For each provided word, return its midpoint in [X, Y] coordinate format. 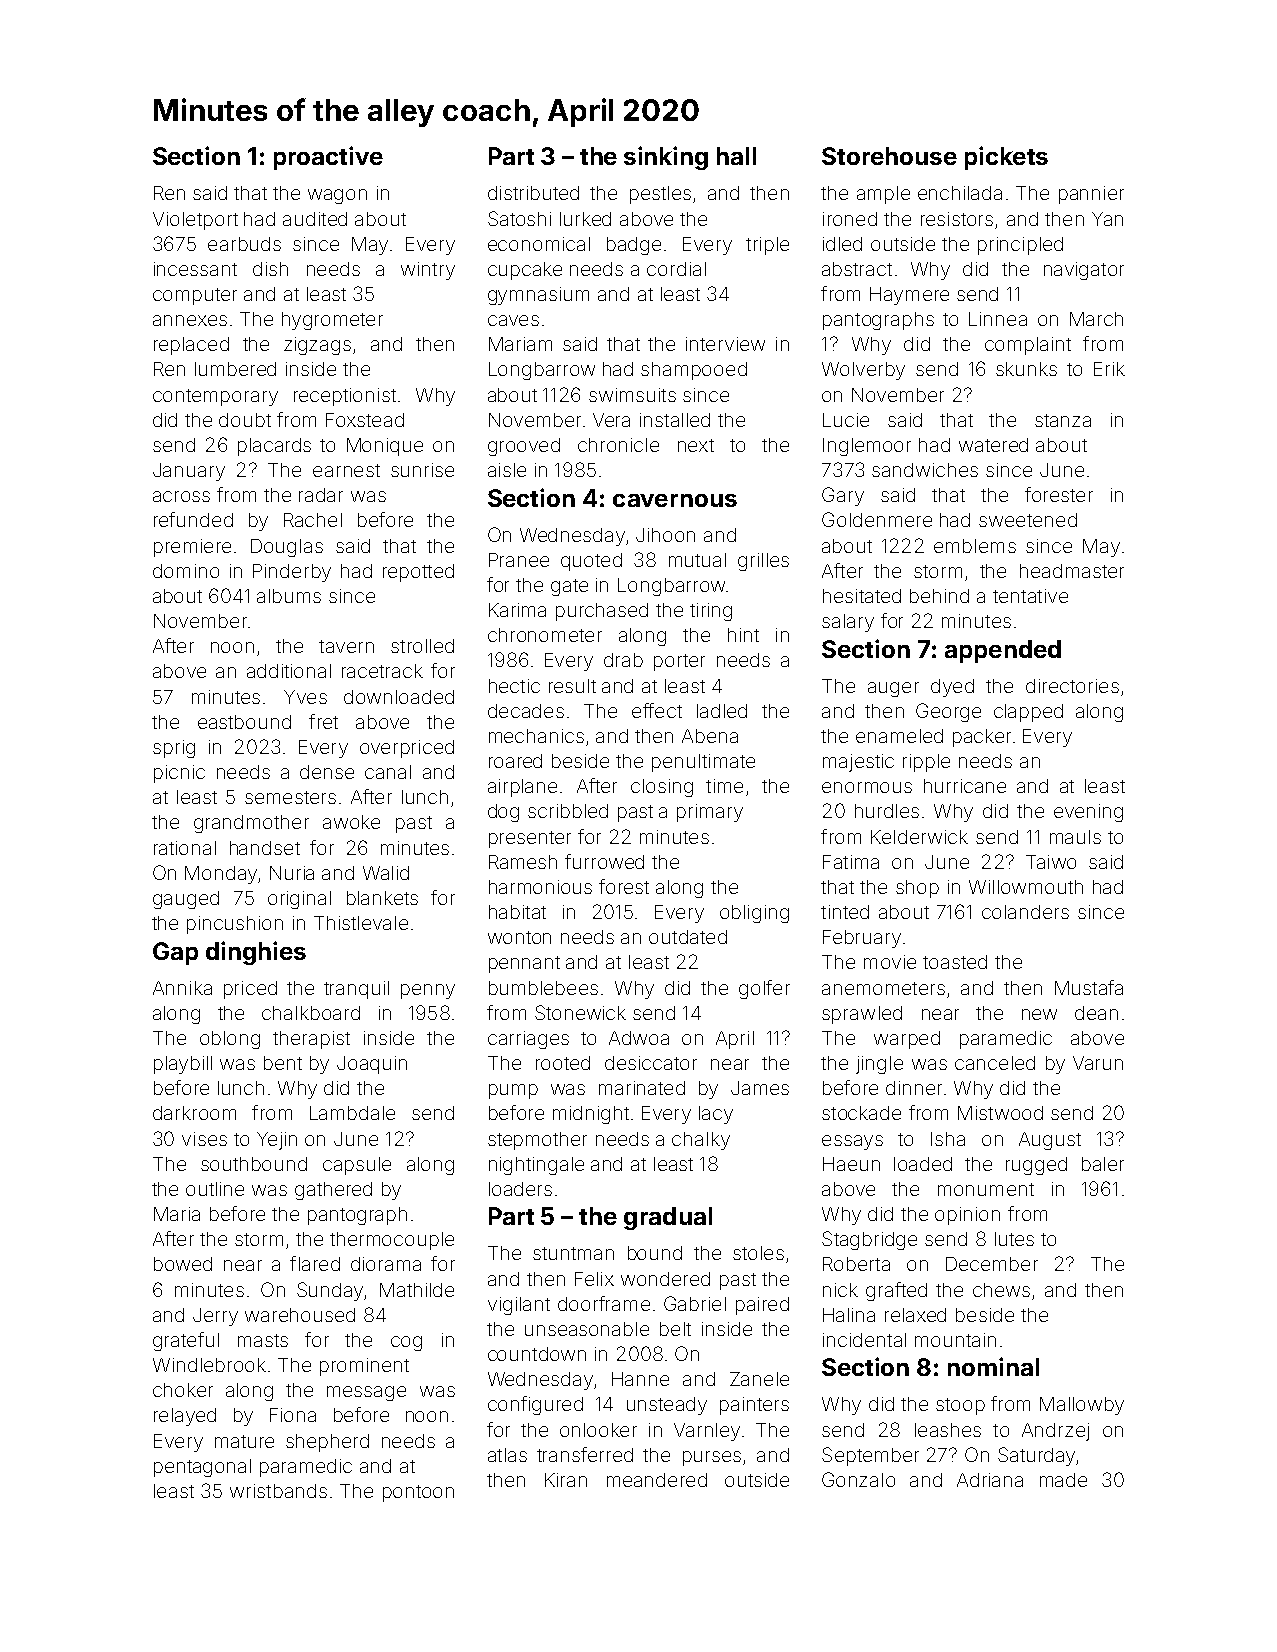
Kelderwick [919, 837]
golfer [764, 989]
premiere [192, 548]
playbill [183, 1065]
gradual [668, 1218]
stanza [1063, 420]
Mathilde [417, 1290]
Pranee [519, 560]
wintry [428, 271]
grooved [524, 447]
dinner [914, 1088]
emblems [975, 546]
